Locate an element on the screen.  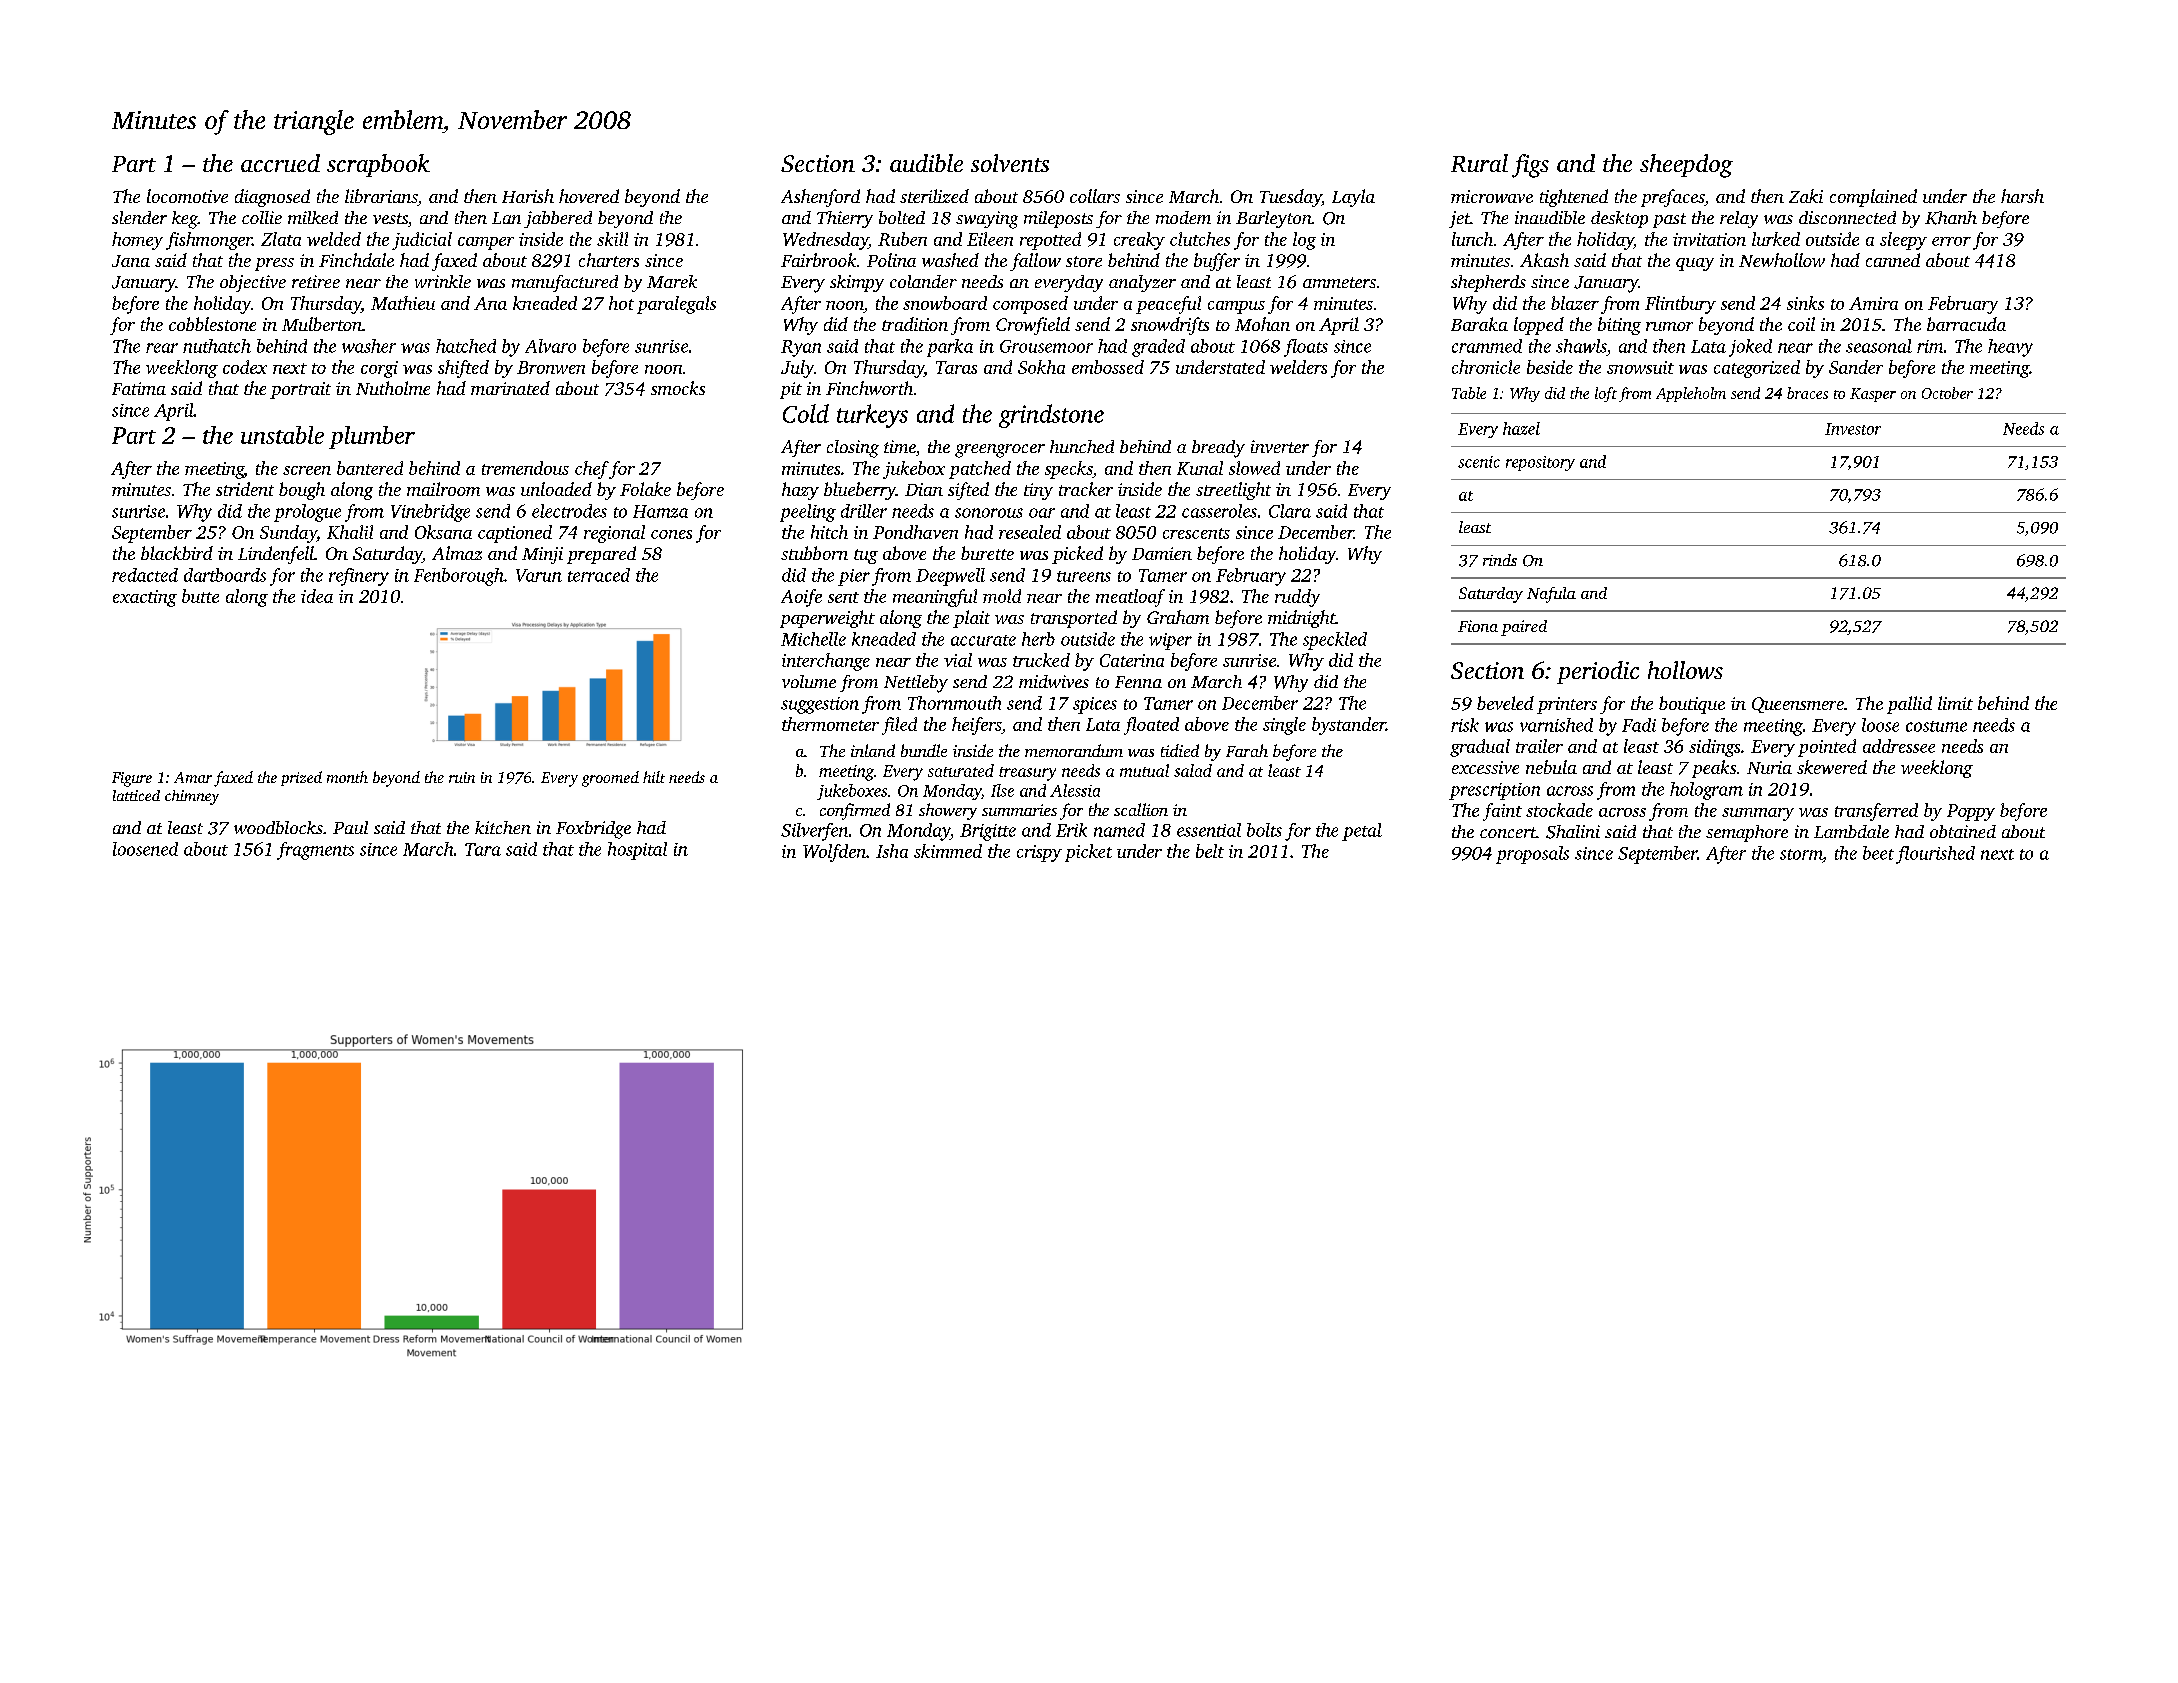
fragments is located at coordinates (315, 851).
